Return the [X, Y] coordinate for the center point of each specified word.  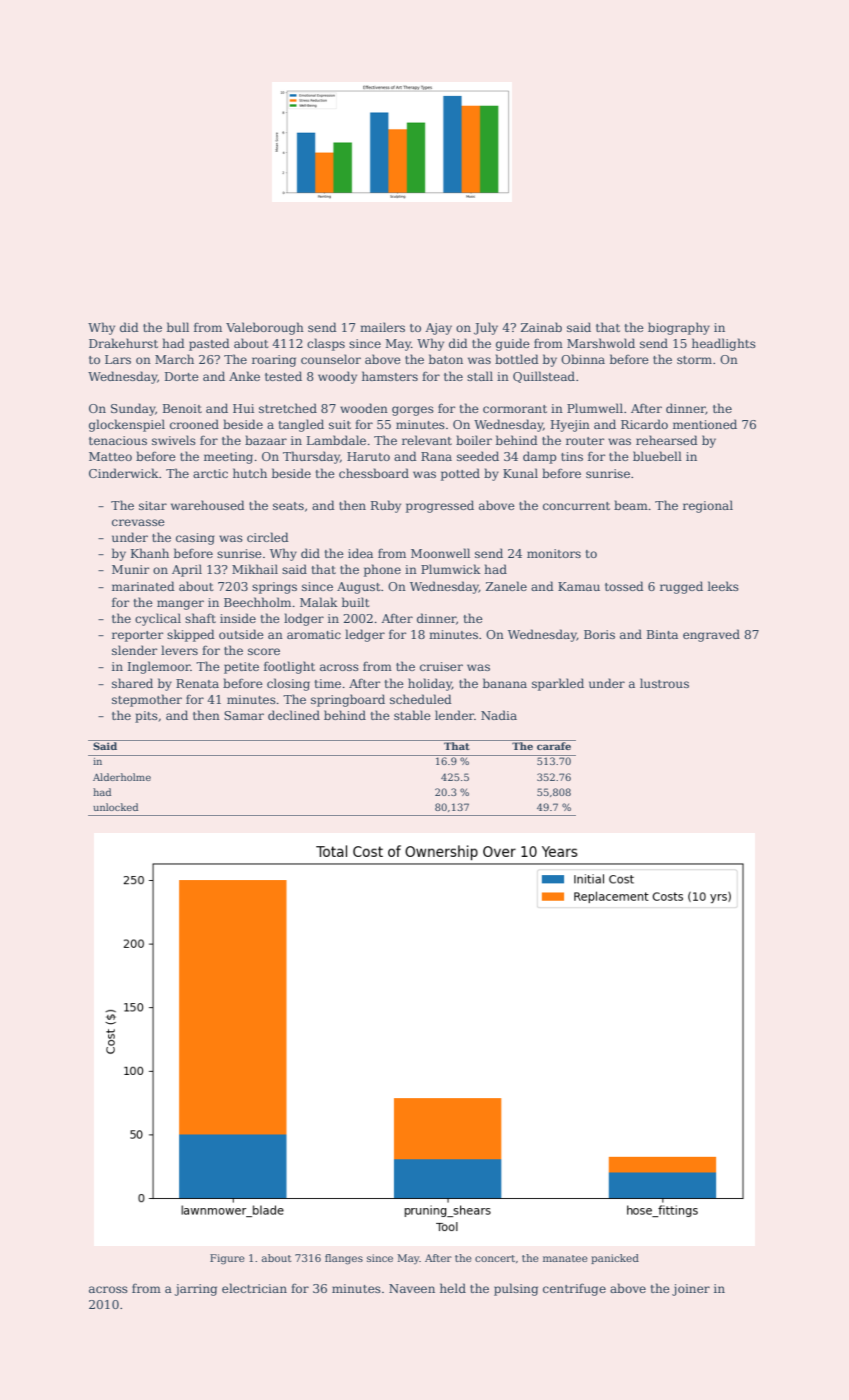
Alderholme [122, 777]
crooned [194, 424]
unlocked [115, 807]
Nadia [499, 715]
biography [679, 328]
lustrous [664, 683]
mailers [382, 327]
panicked [615, 1259]
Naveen [412, 1288]
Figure [227, 1259]
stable [412, 715]
